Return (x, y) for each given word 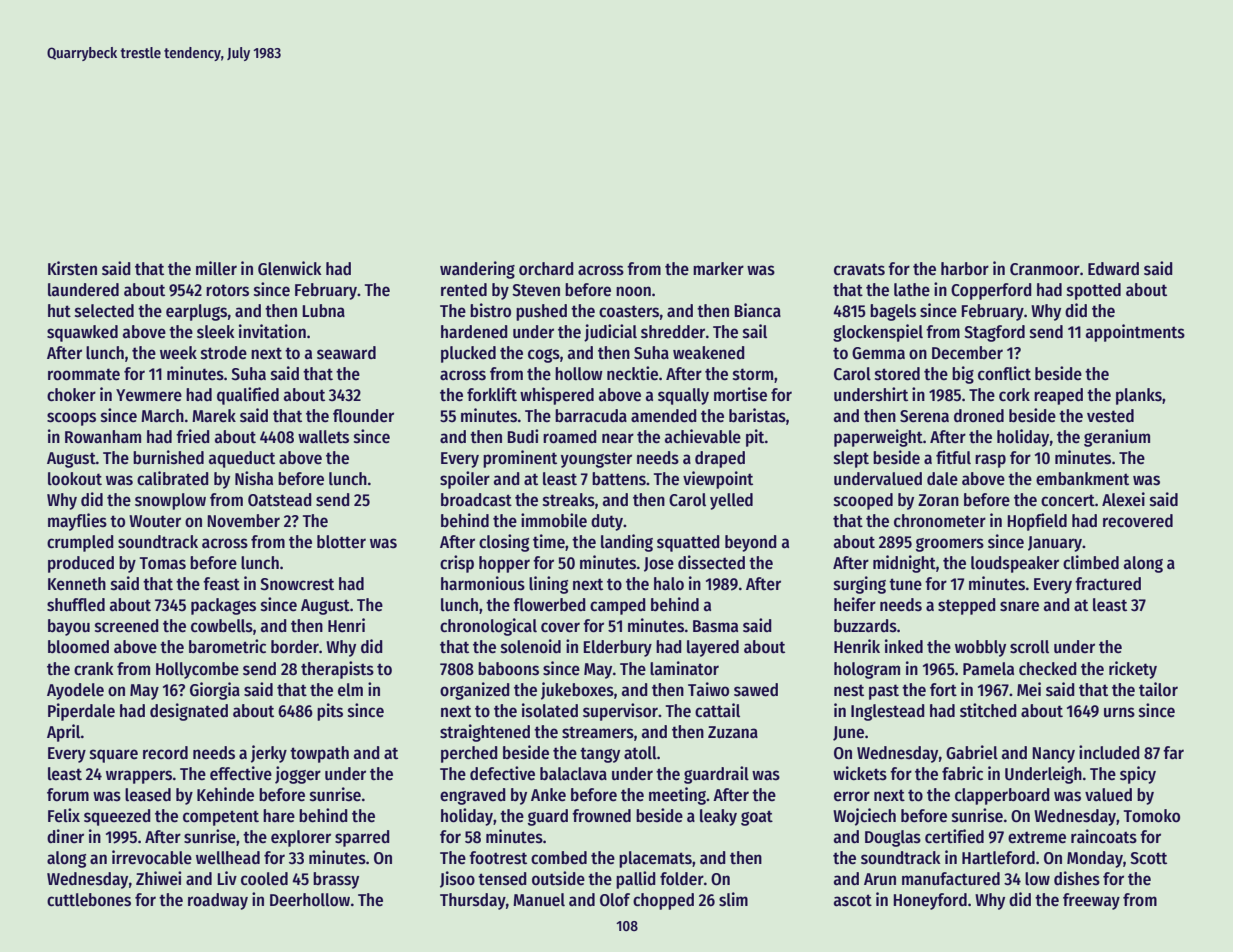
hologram (867, 670)
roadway (218, 901)
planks (1139, 396)
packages (223, 606)
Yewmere (149, 395)
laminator (684, 668)
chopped (663, 901)
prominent (520, 459)
